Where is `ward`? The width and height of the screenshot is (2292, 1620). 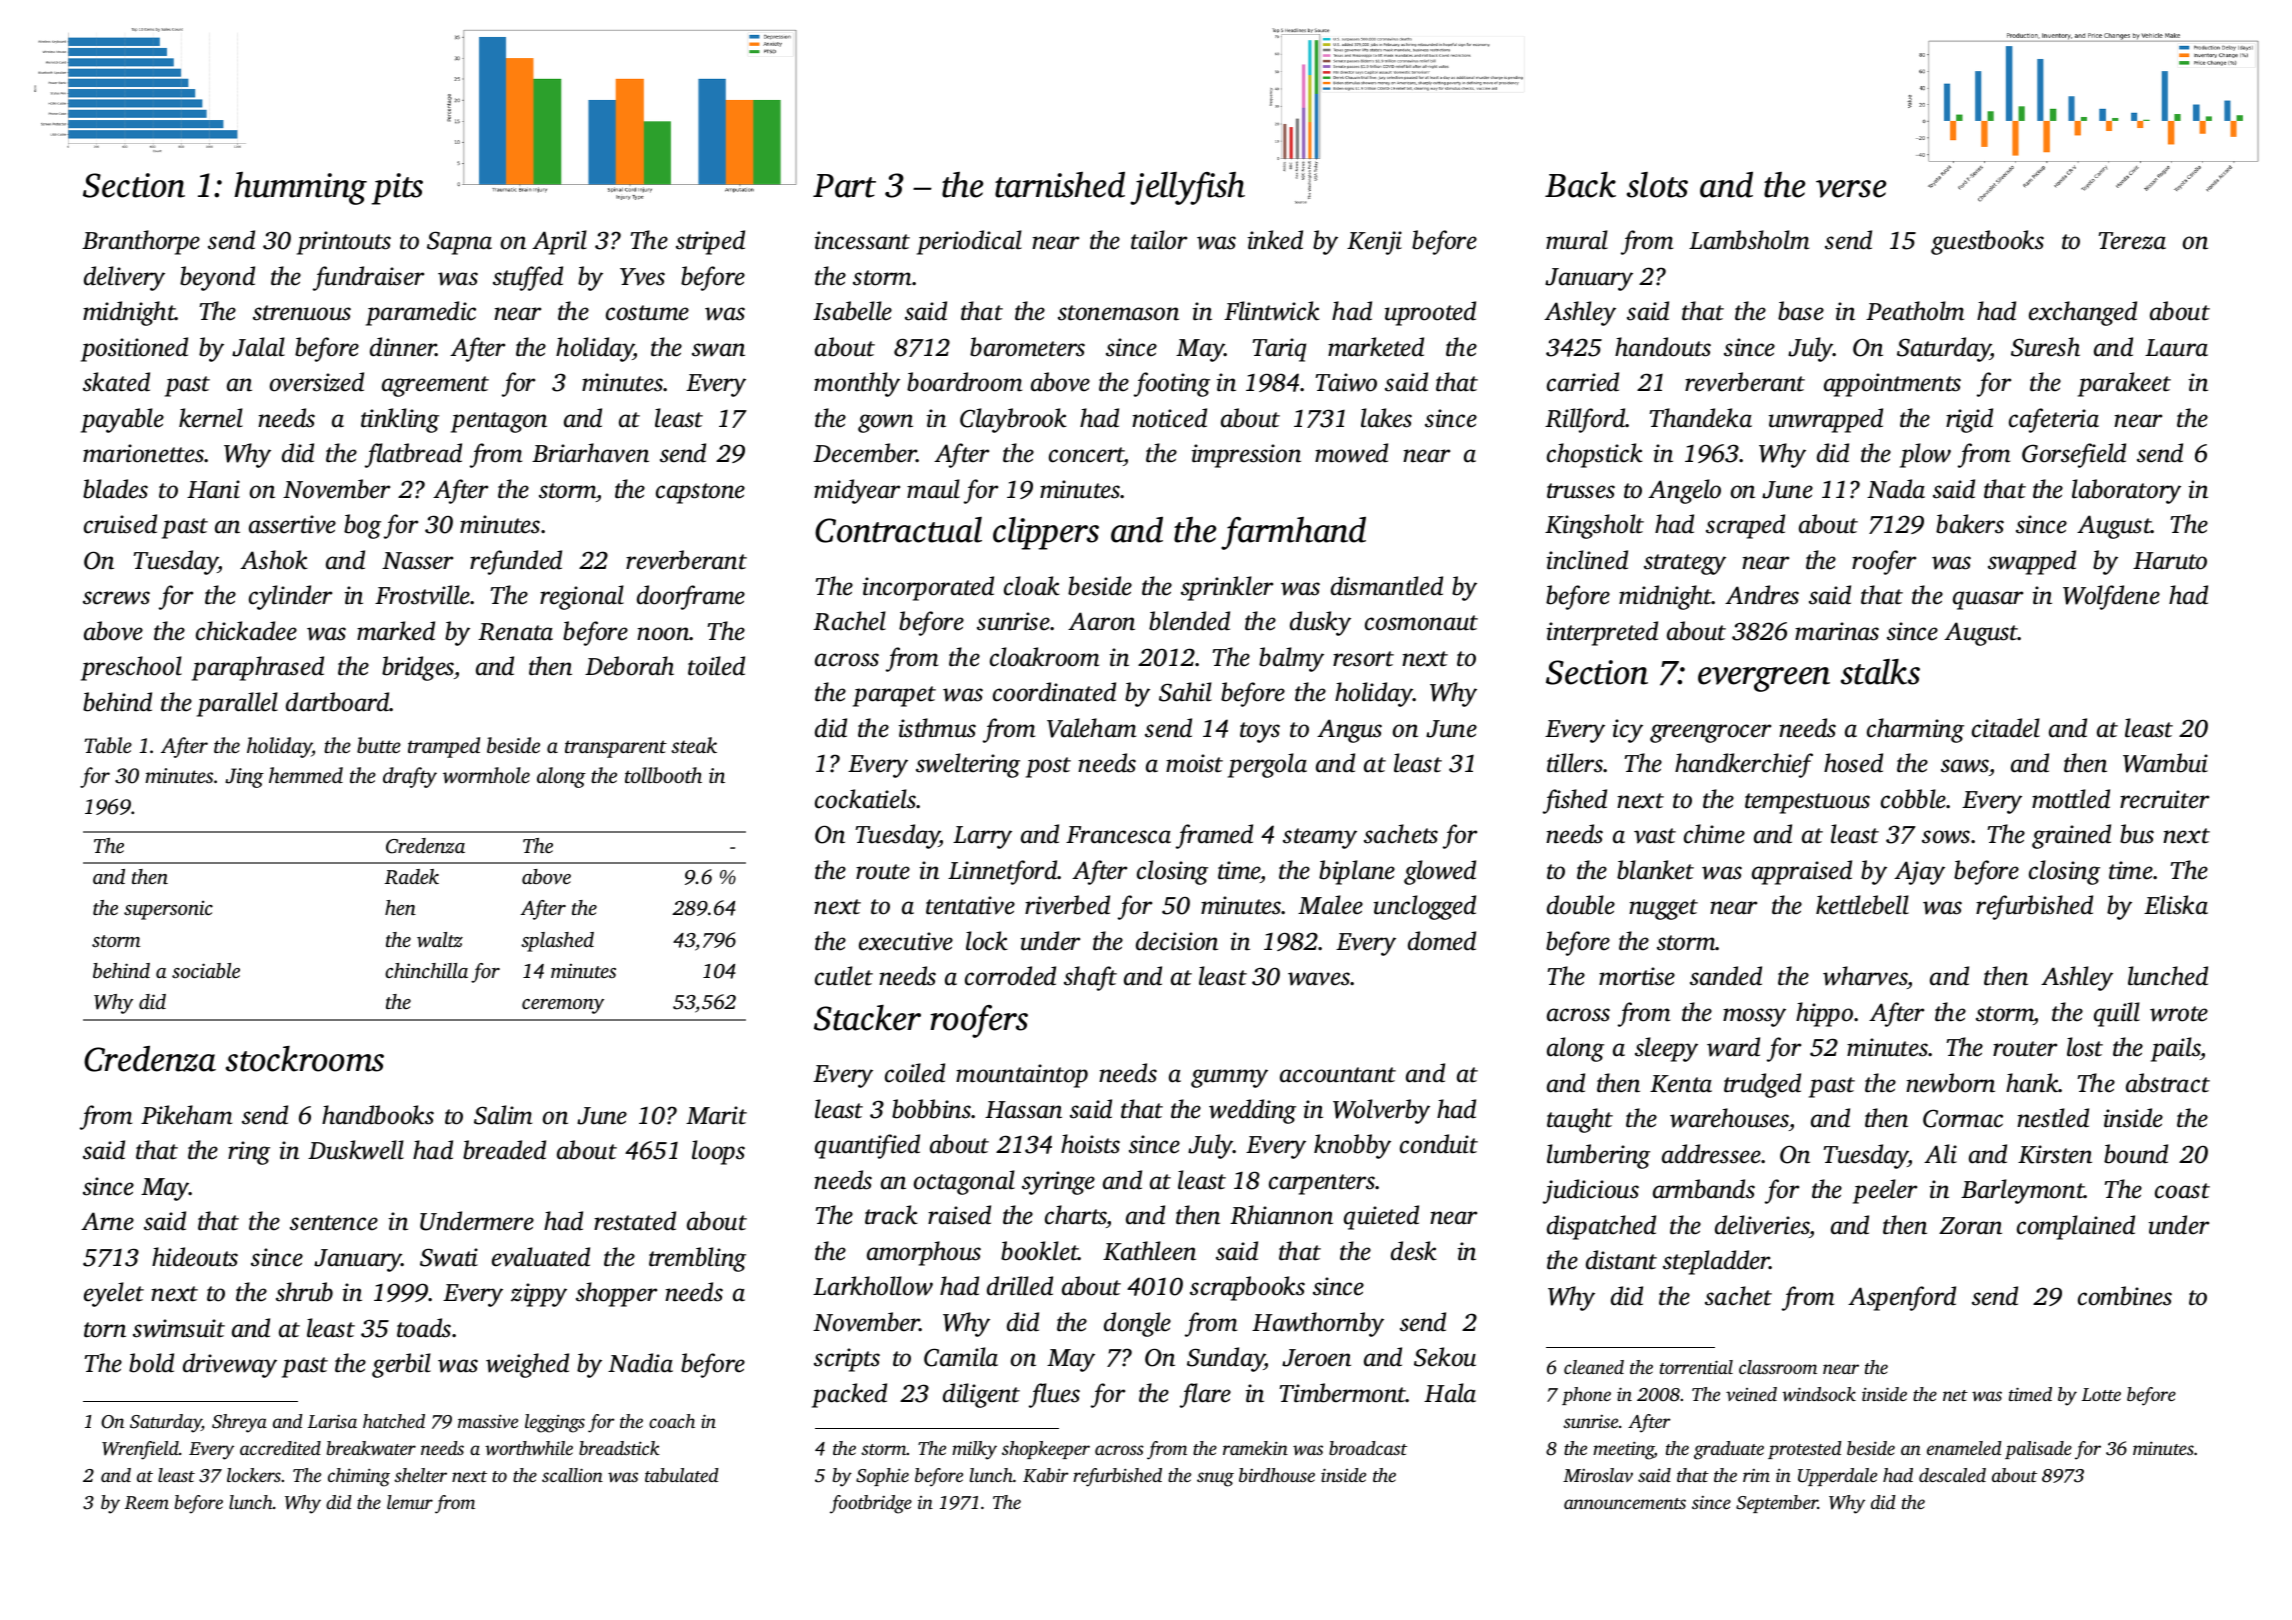
ward is located at coordinates (1733, 1047).
